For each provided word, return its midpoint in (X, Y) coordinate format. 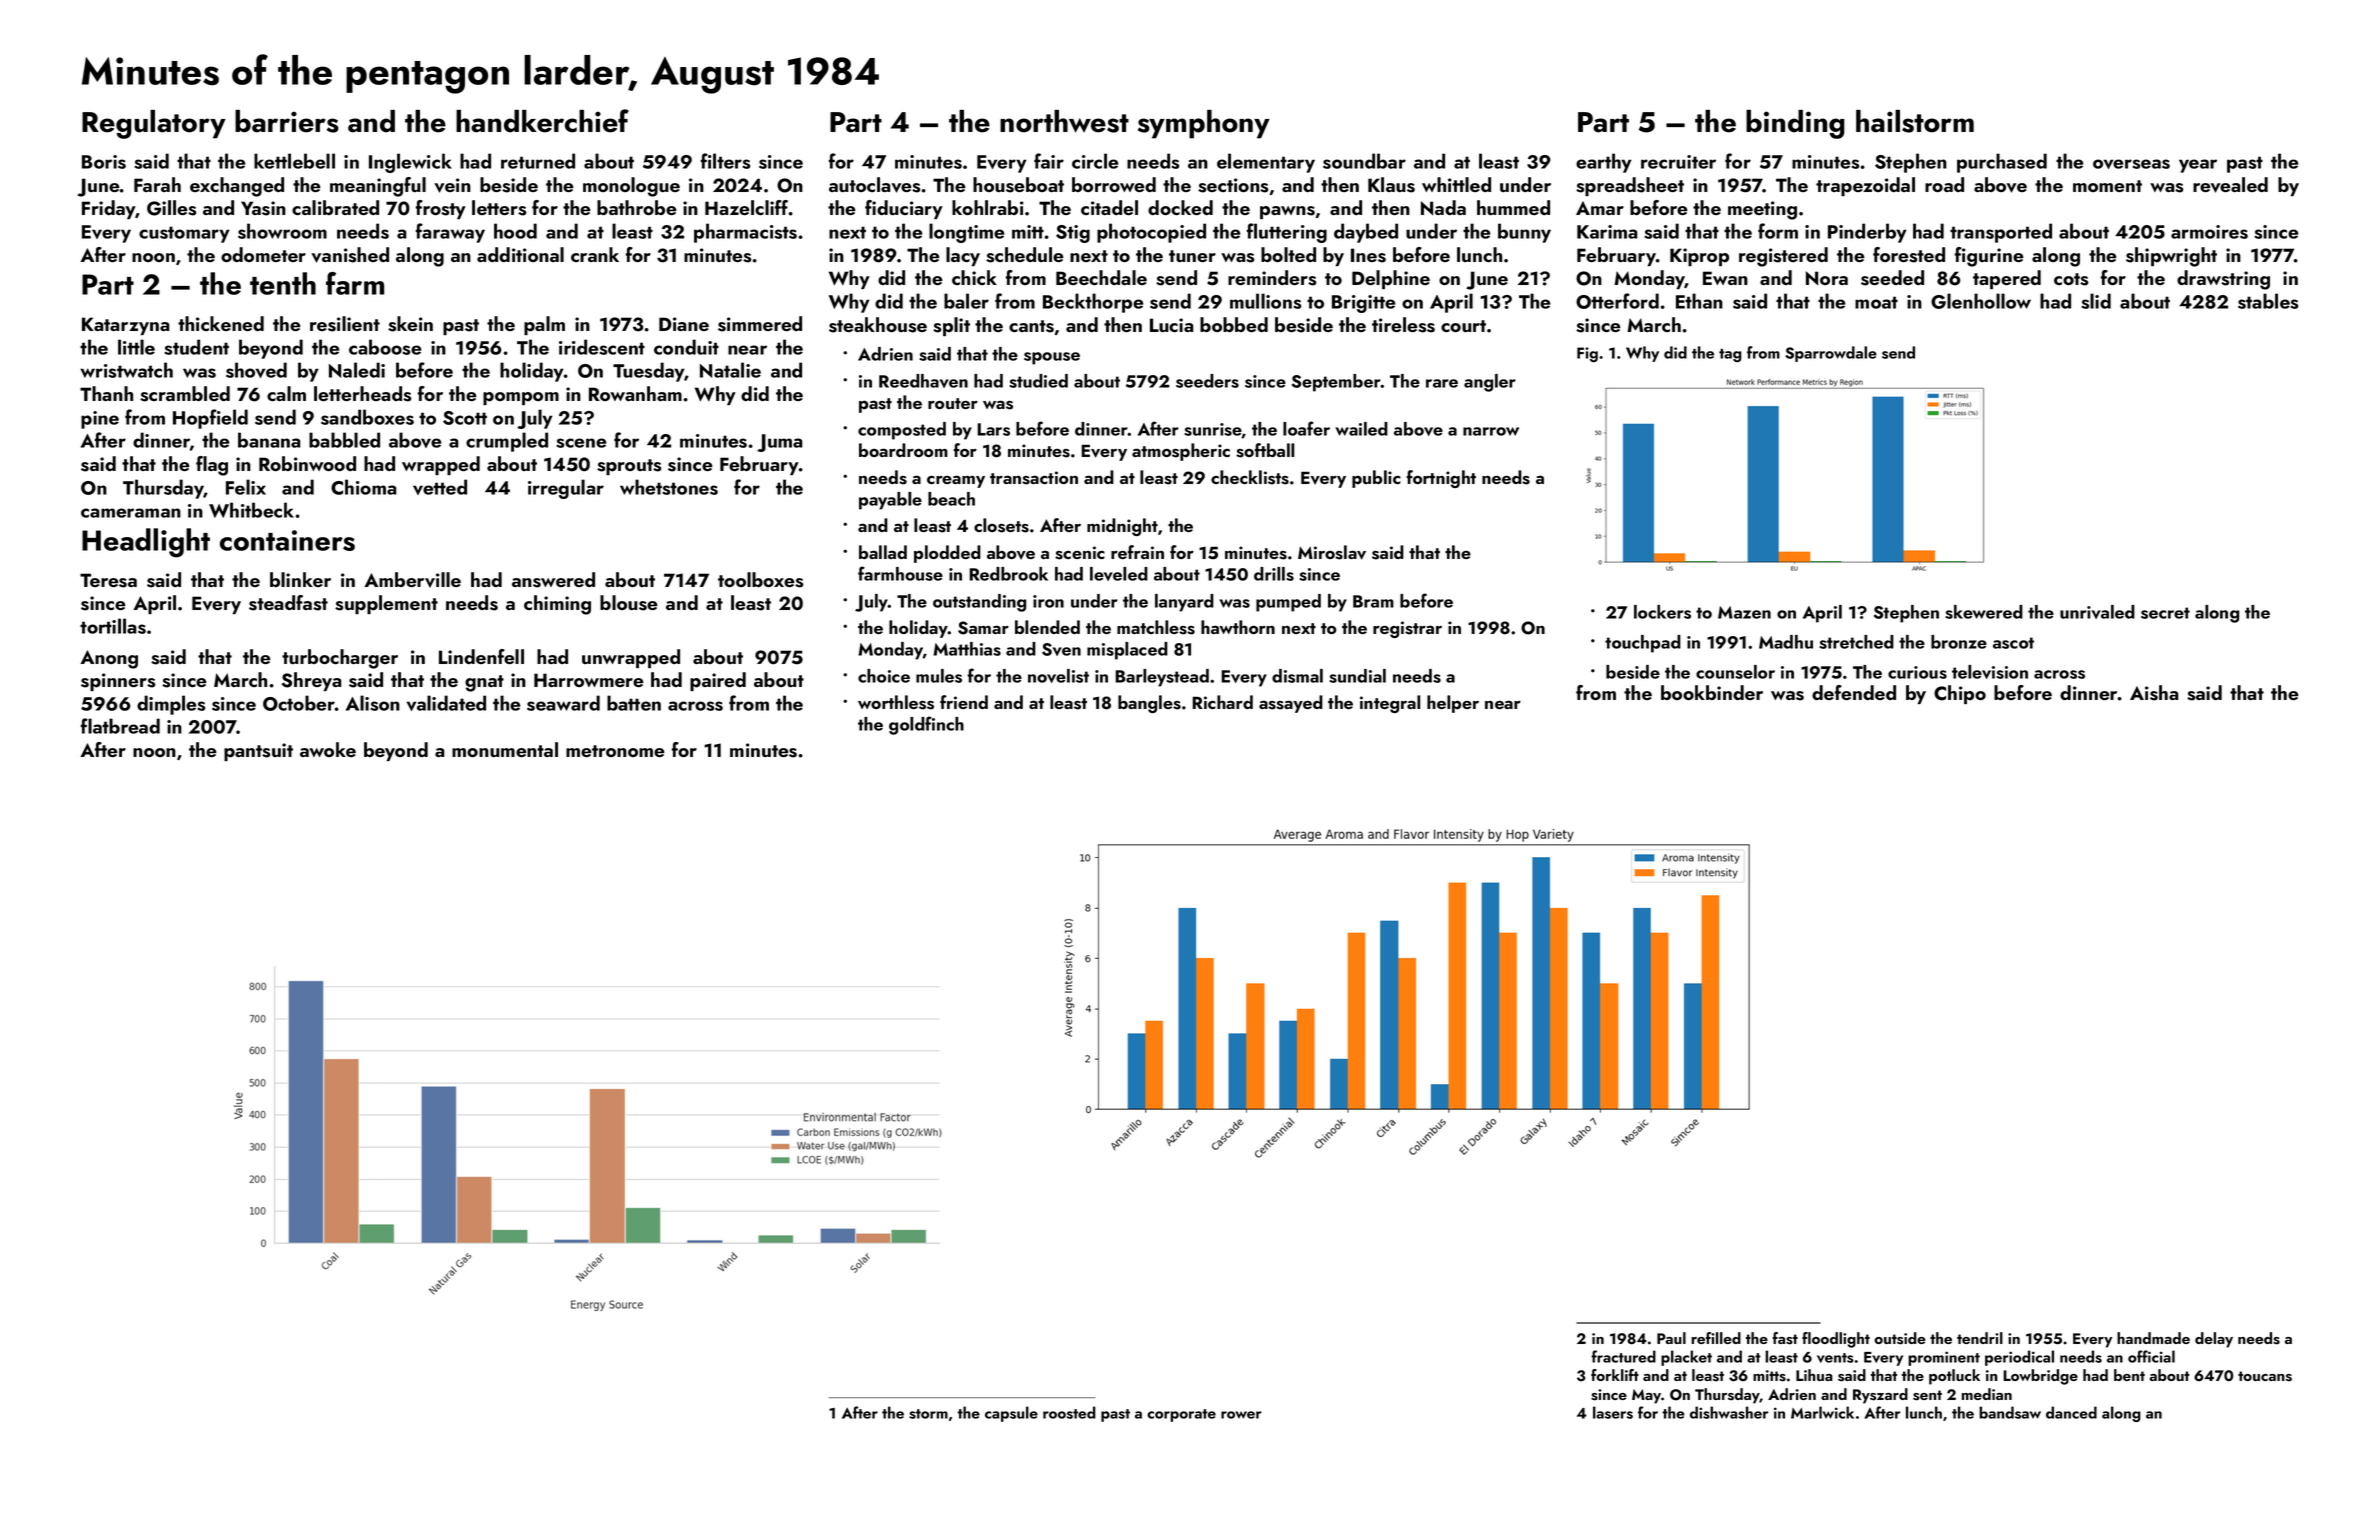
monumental (505, 749)
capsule (1011, 1414)
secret (2165, 613)
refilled (1716, 1338)
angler (1490, 383)
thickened (221, 323)
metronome (615, 751)
